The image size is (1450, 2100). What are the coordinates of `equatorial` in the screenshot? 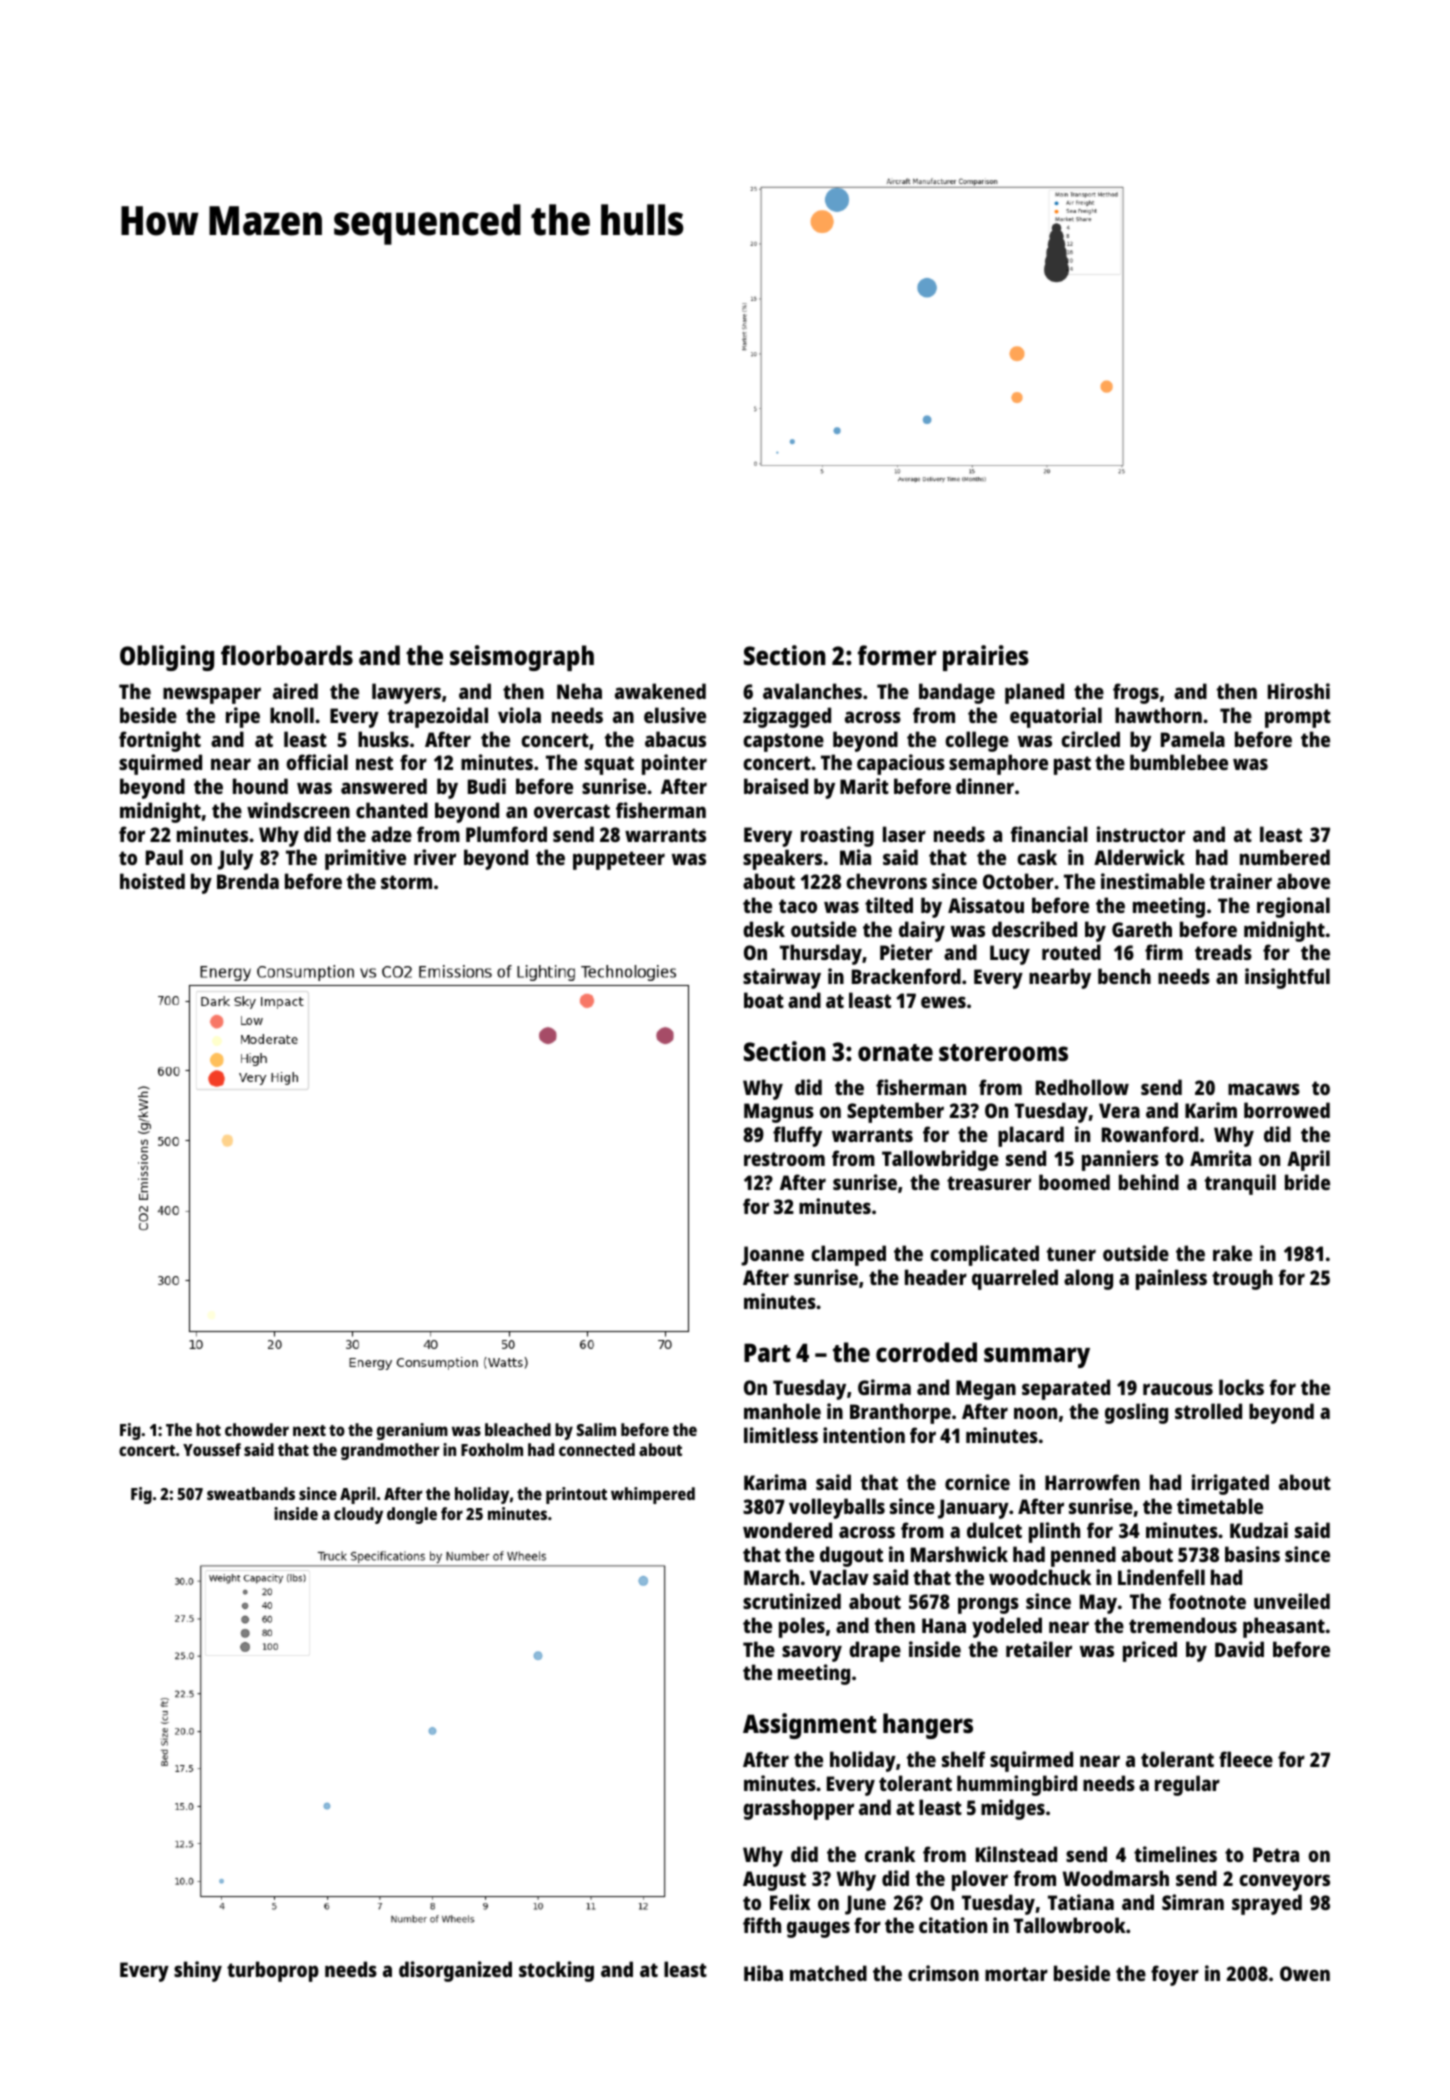 It's located at (1056, 717).
